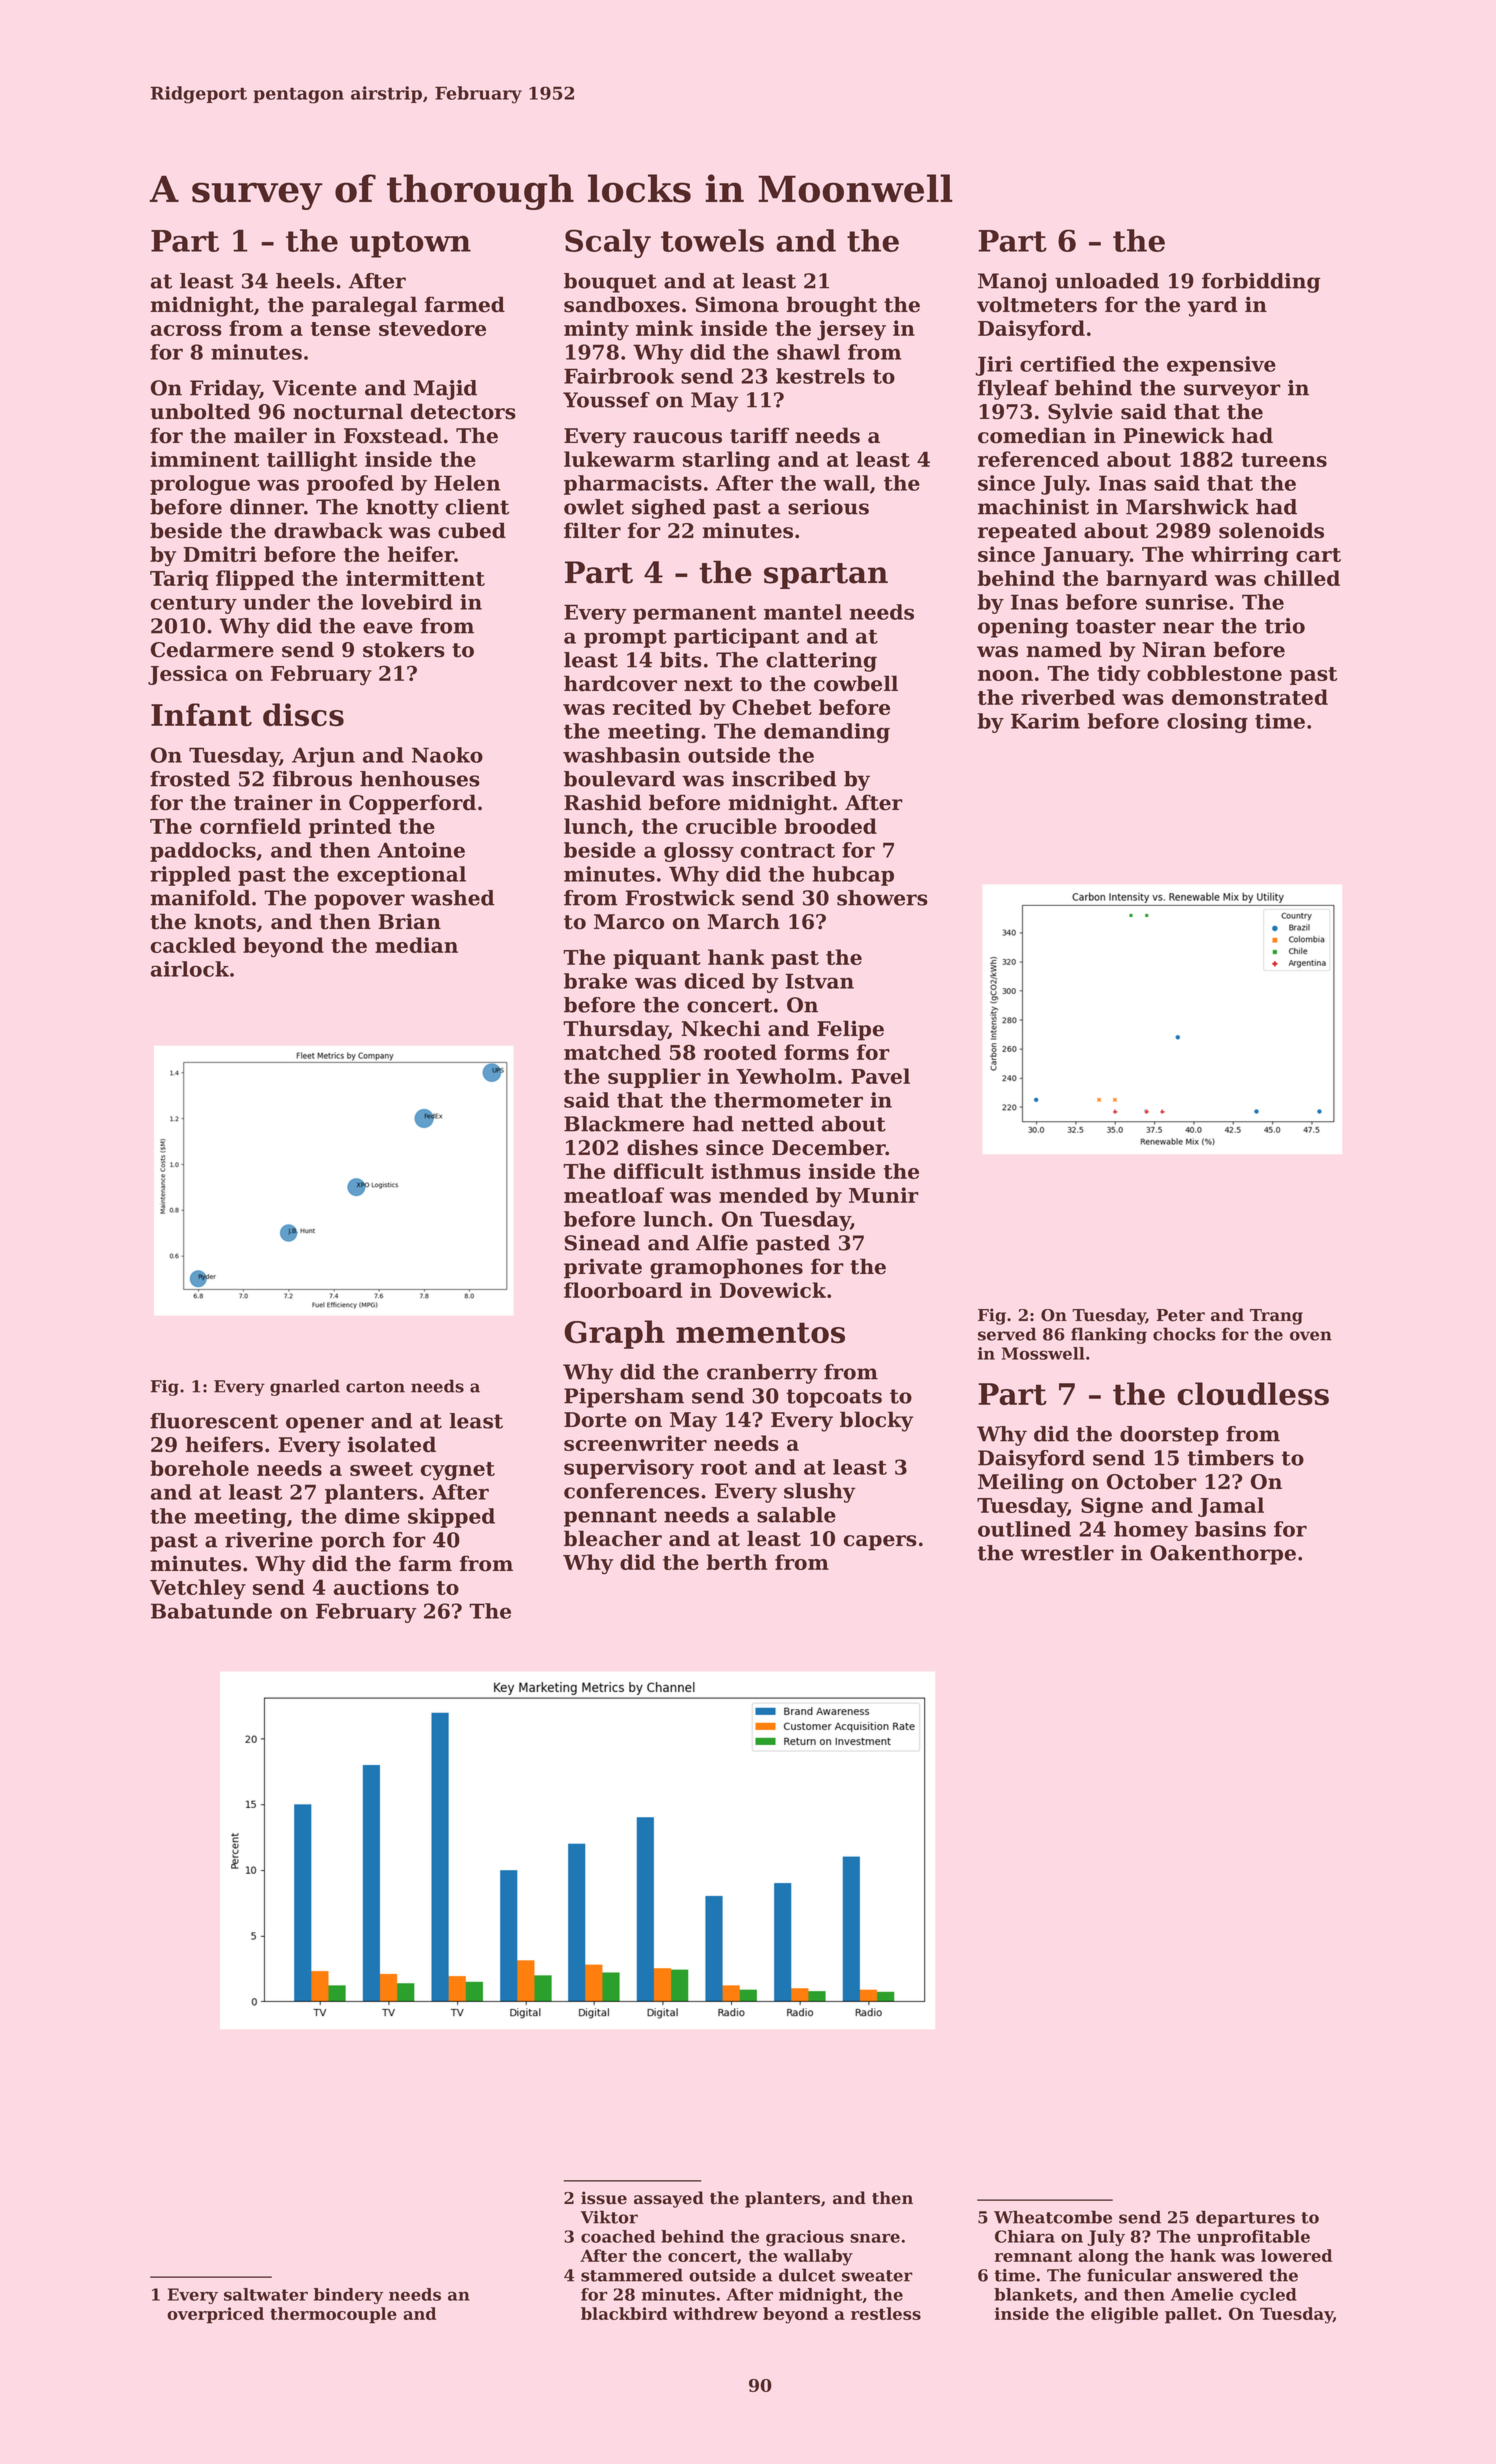 This screenshot has height=2464, width=1496. I want to click on forbidding, so click(1261, 283).
